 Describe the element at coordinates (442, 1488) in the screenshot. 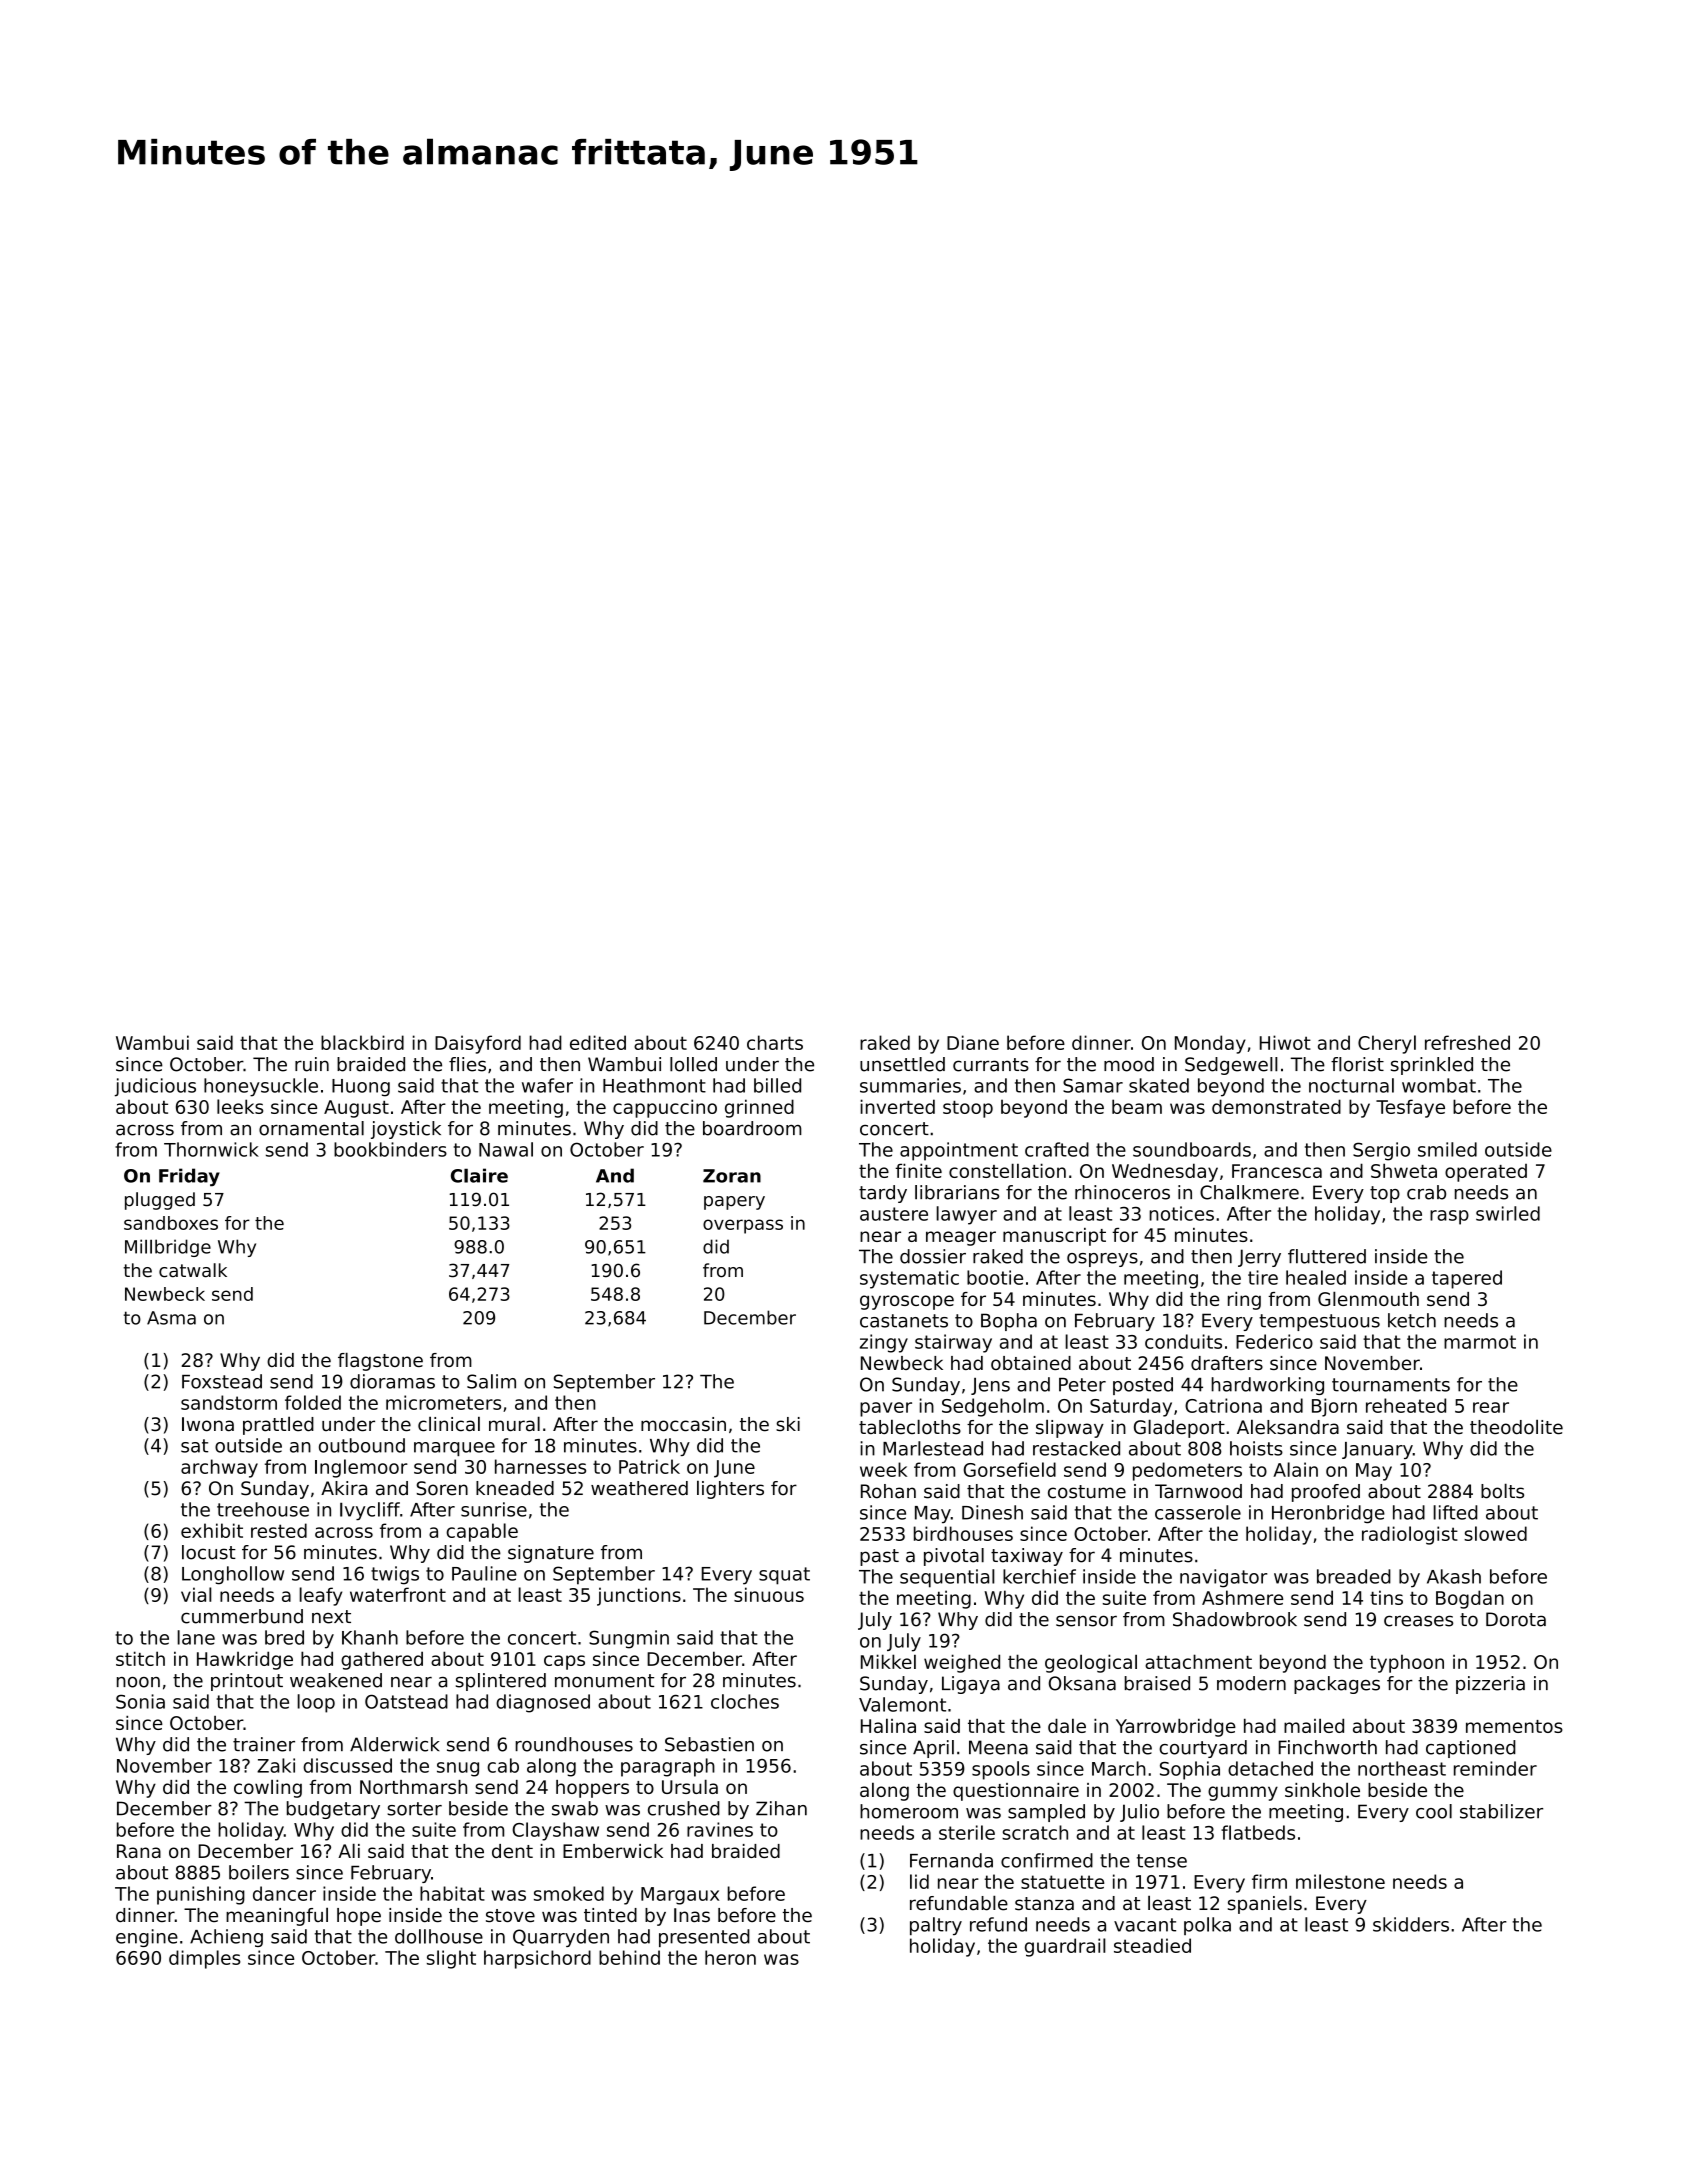

I see `Soren` at that location.
